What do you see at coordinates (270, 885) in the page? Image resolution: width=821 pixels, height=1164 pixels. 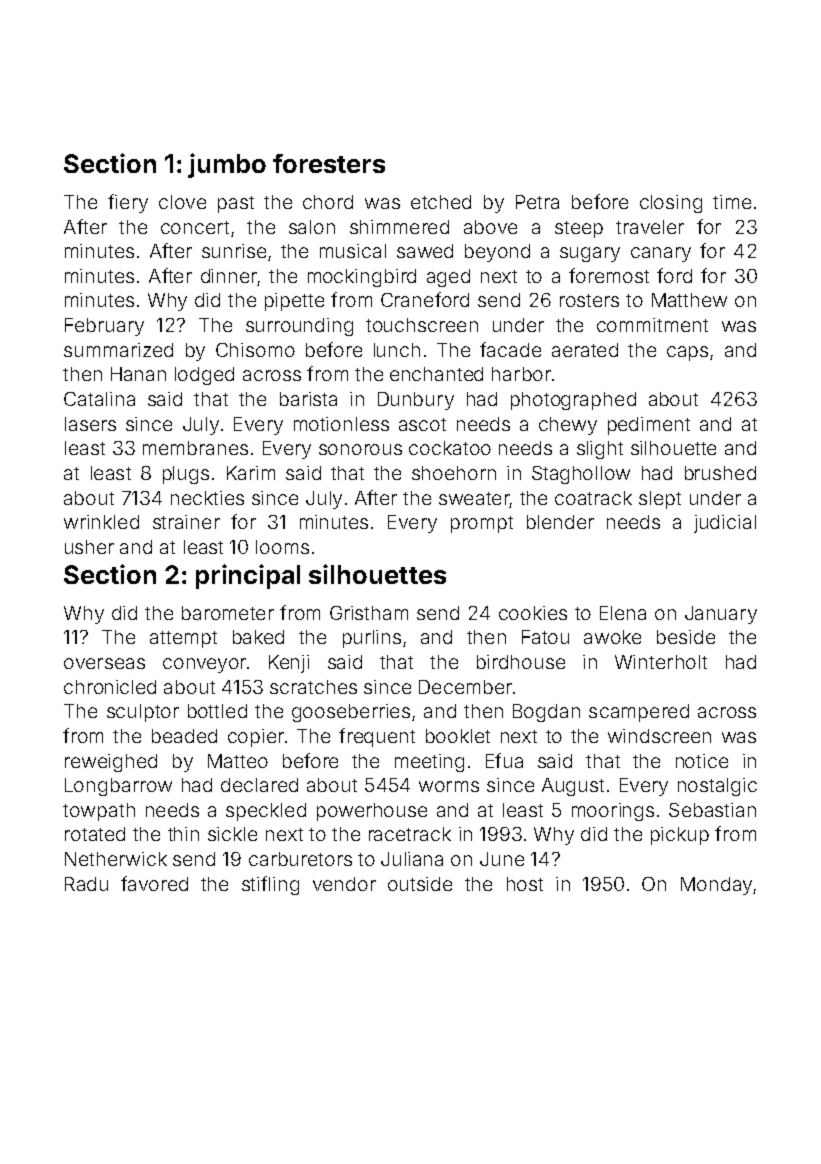 I see `stifling` at bounding box center [270, 885].
